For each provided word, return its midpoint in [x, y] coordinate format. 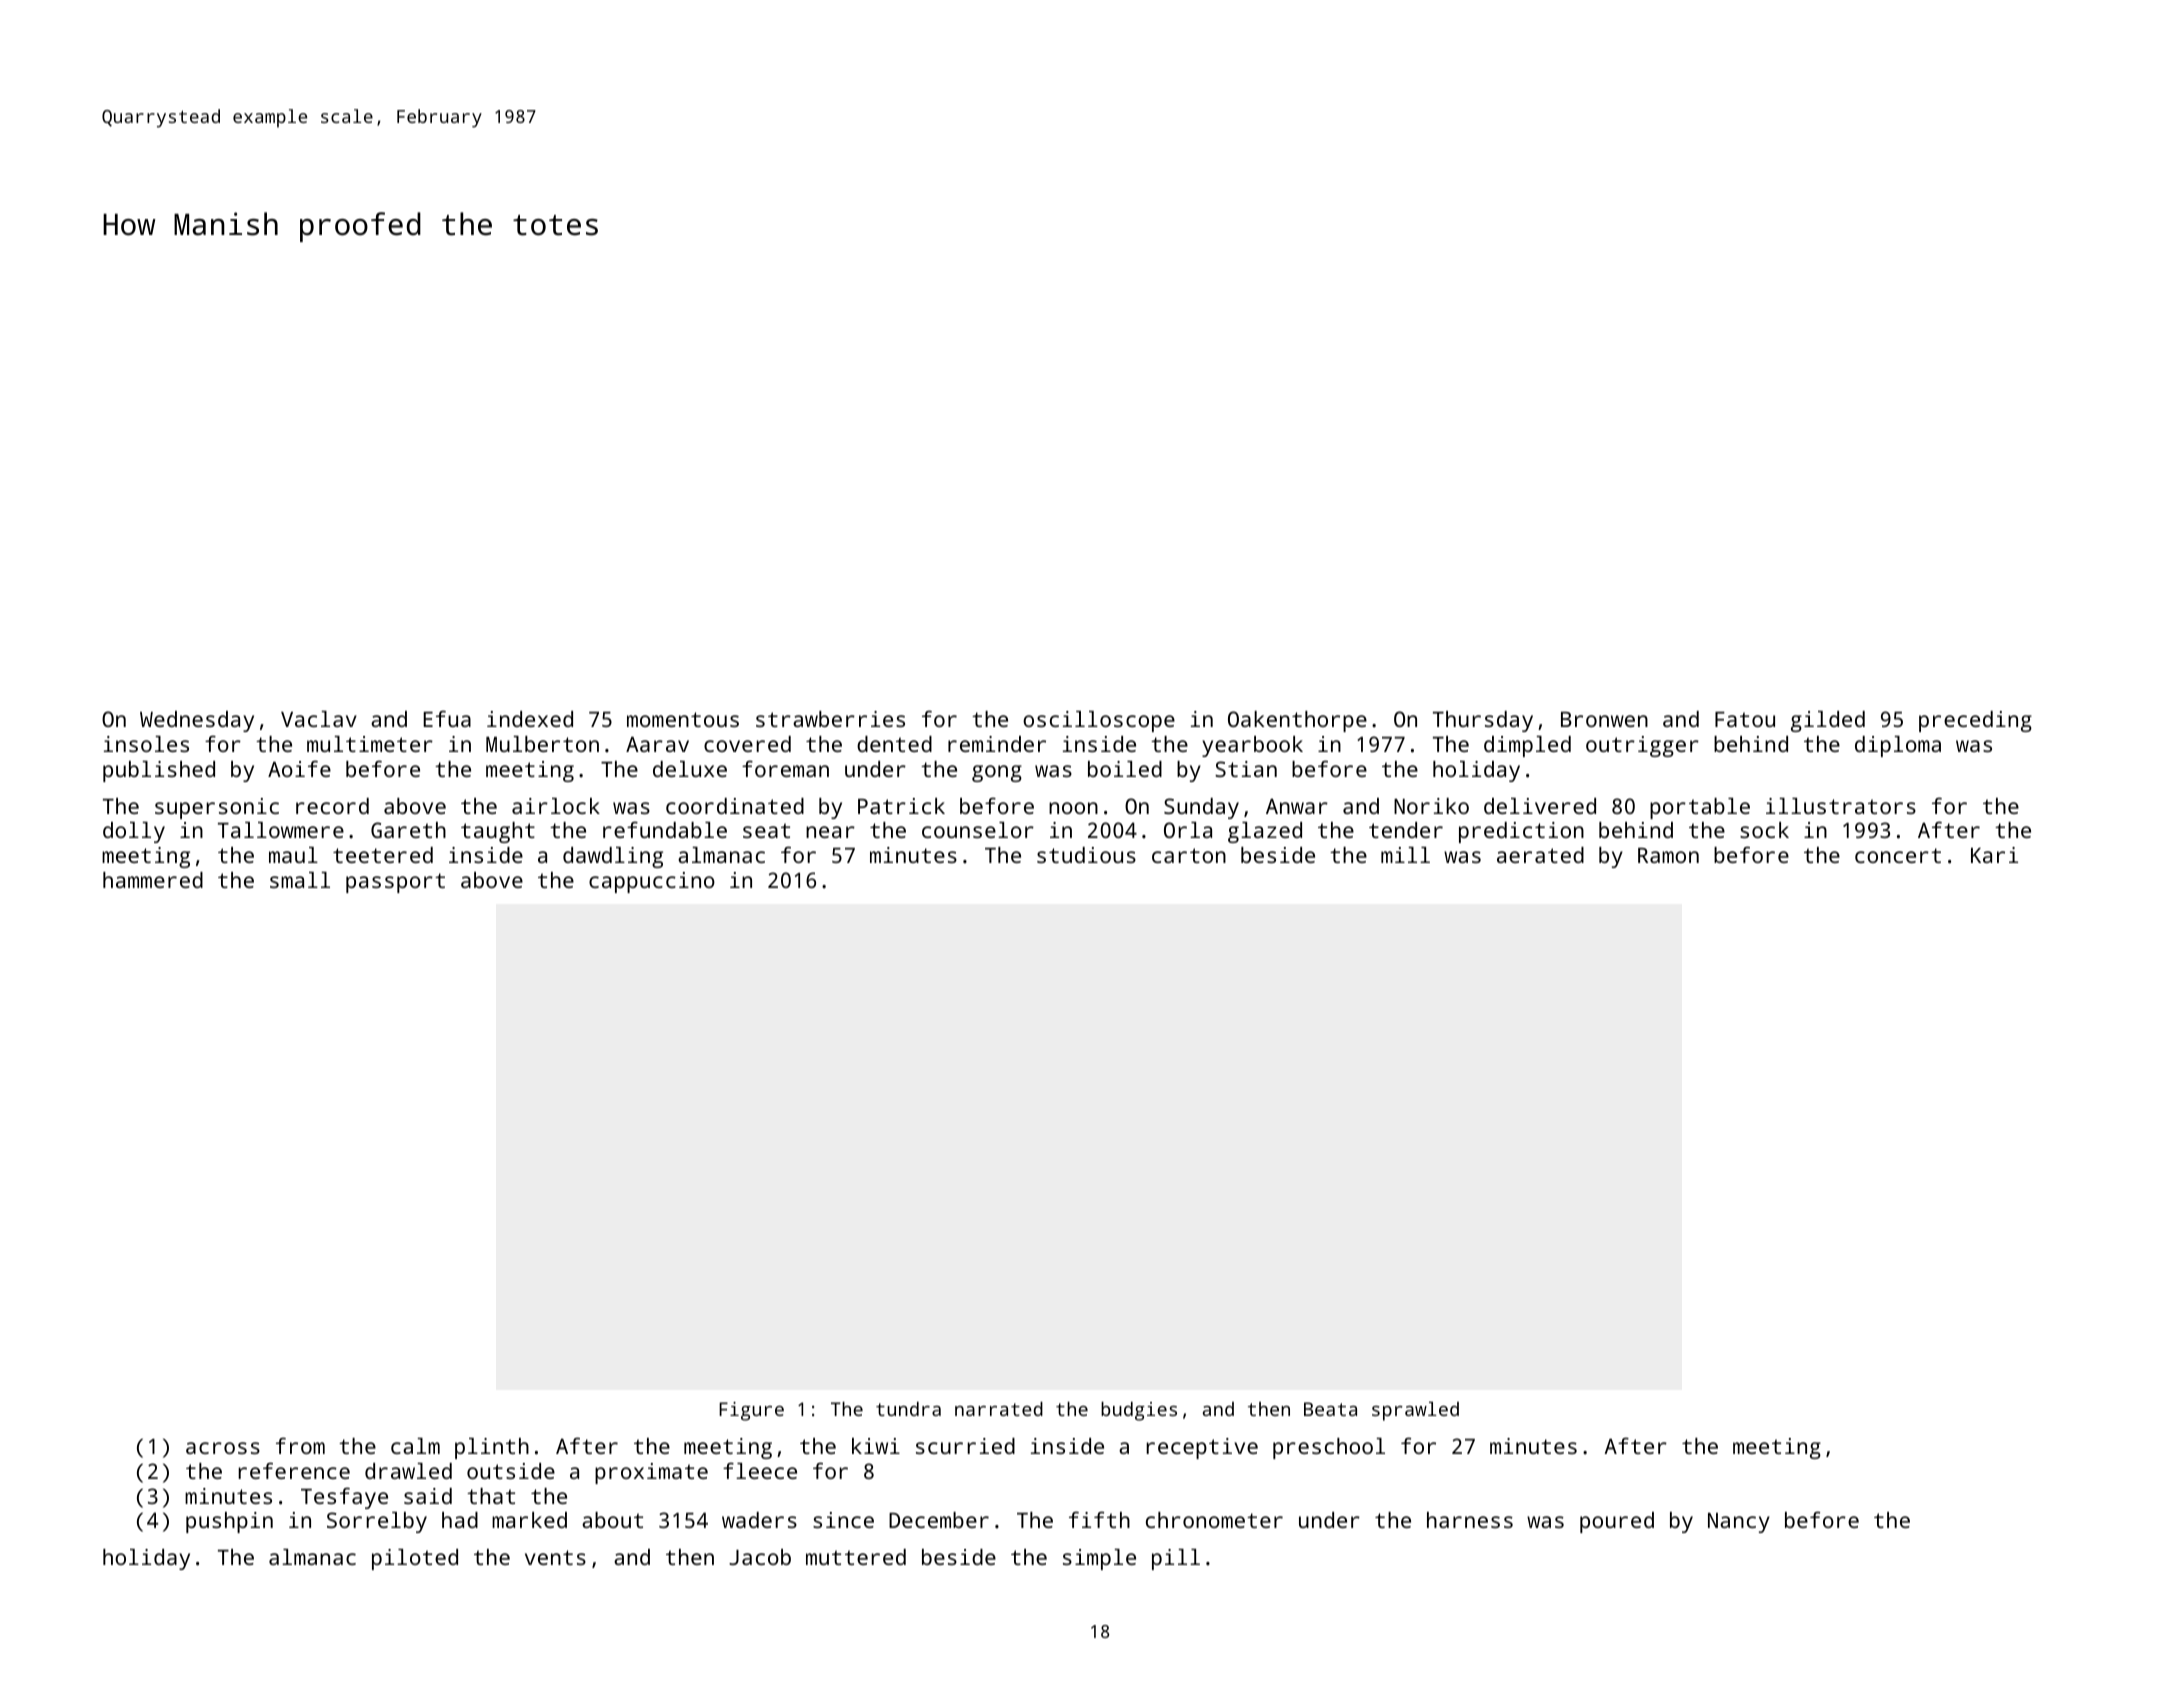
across [223, 1448]
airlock [556, 806]
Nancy [1739, 1523]
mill [1405, 855]
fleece [760, 1470]
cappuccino [652, 882]
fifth [1099, 1519]
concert [1898, 855]
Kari [1994, 855]
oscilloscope [1099, 721]
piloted [415, 1559]
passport [395, 883]
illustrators [1841, 806]
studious [1086, 855]
